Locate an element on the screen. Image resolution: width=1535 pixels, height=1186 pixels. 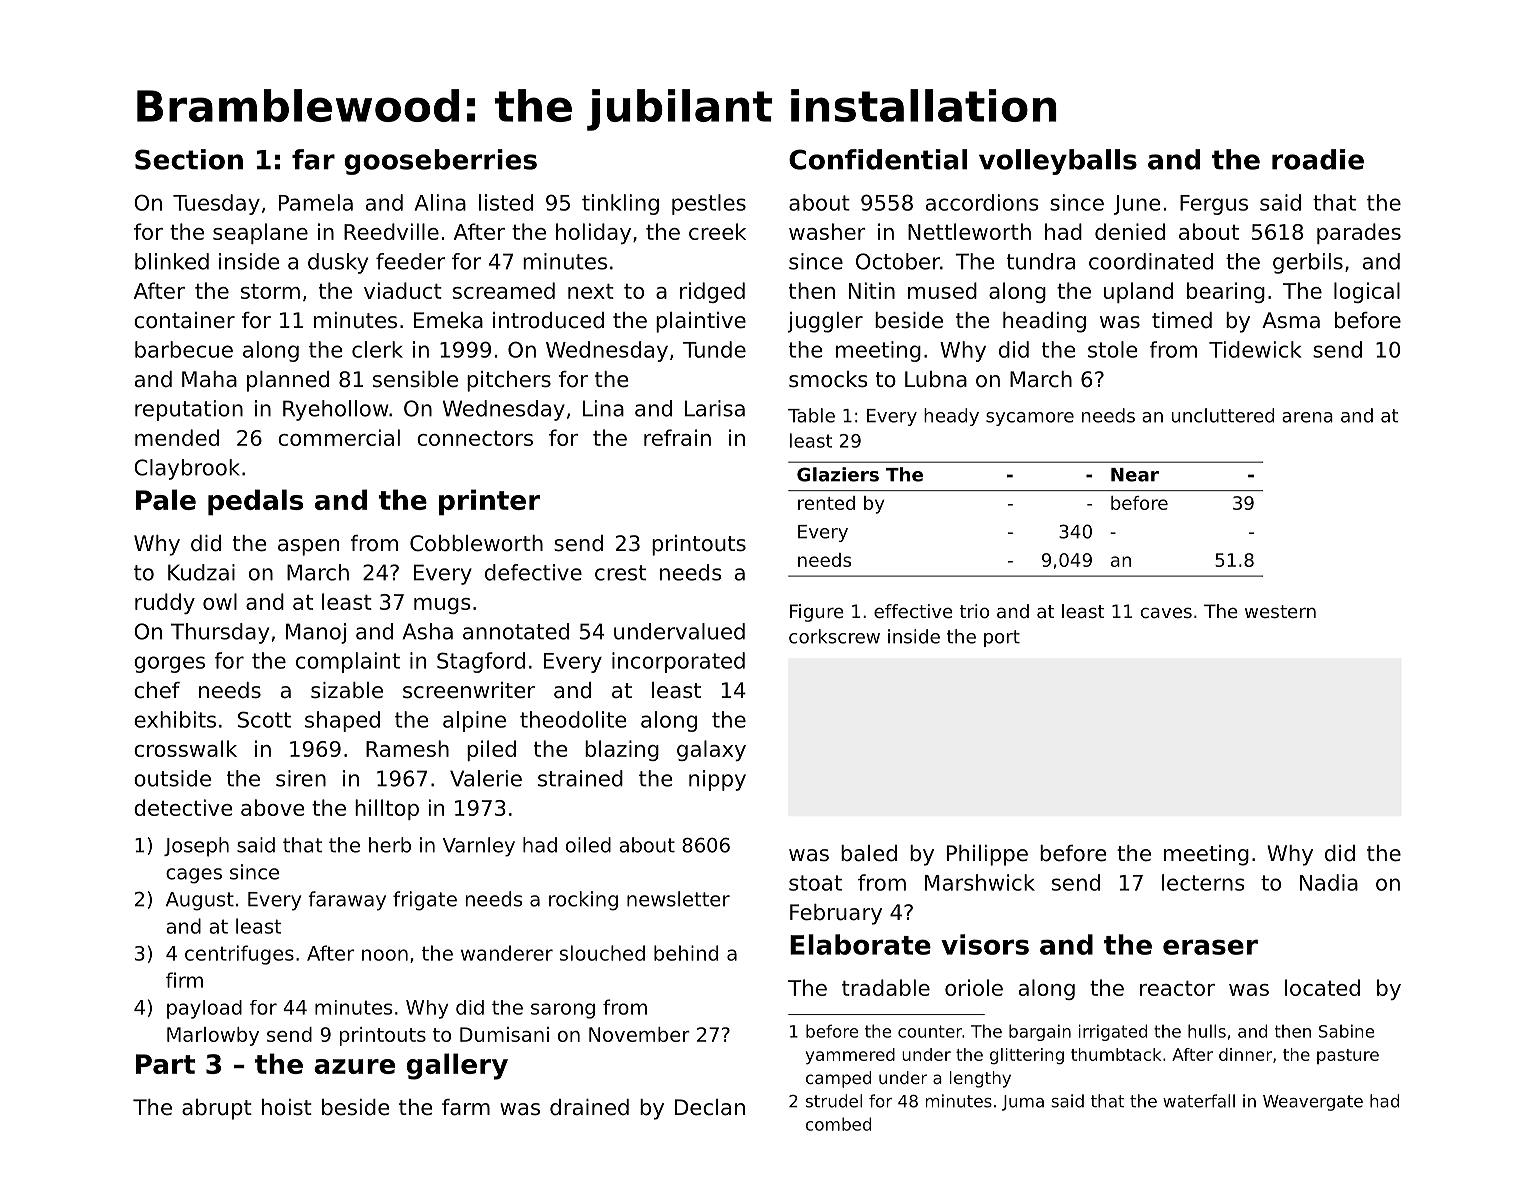
Section is located at coordinates (189, 159).
